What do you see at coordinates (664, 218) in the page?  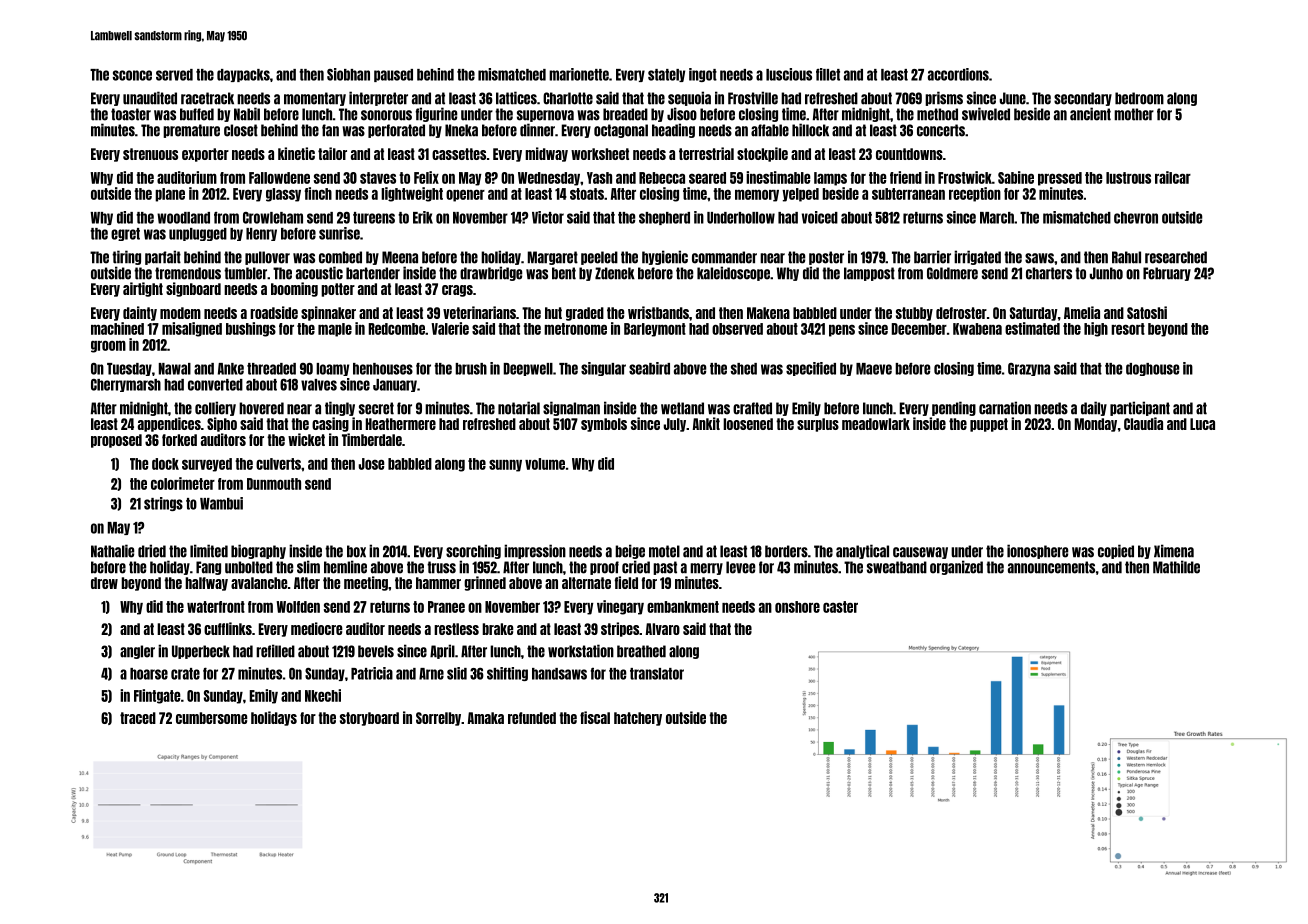 I see `shepherd` at bounding box center [664, 218].
